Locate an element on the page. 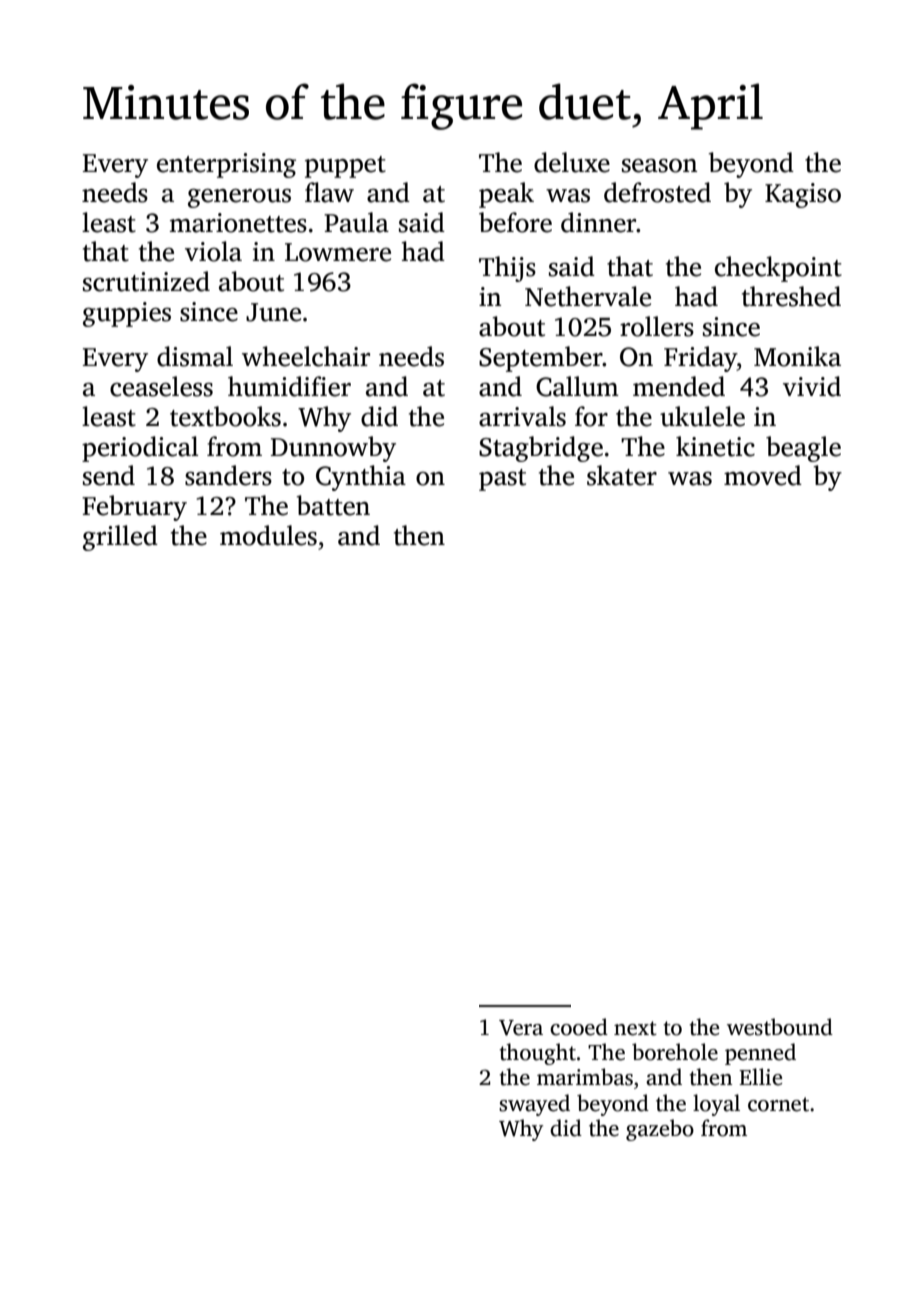 This document has width=924, height=1311. westbound is located at coordinates (780, 1027).
